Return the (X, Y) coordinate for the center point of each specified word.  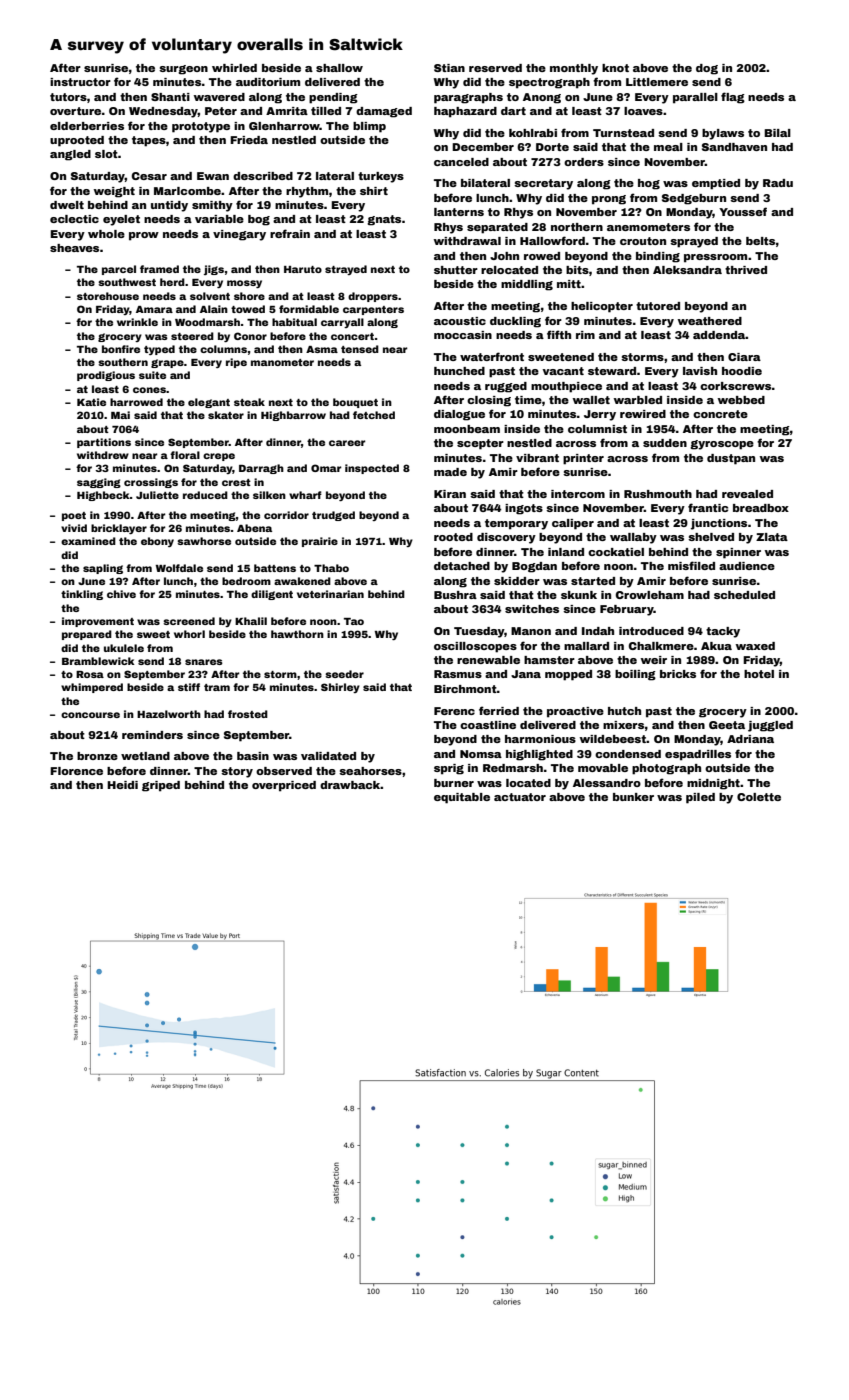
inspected (372, 469)
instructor (80, 82)
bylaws (723, 134)
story (237, 772)
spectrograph (549, 83)
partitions (104, 443)
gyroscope (722, 445)
